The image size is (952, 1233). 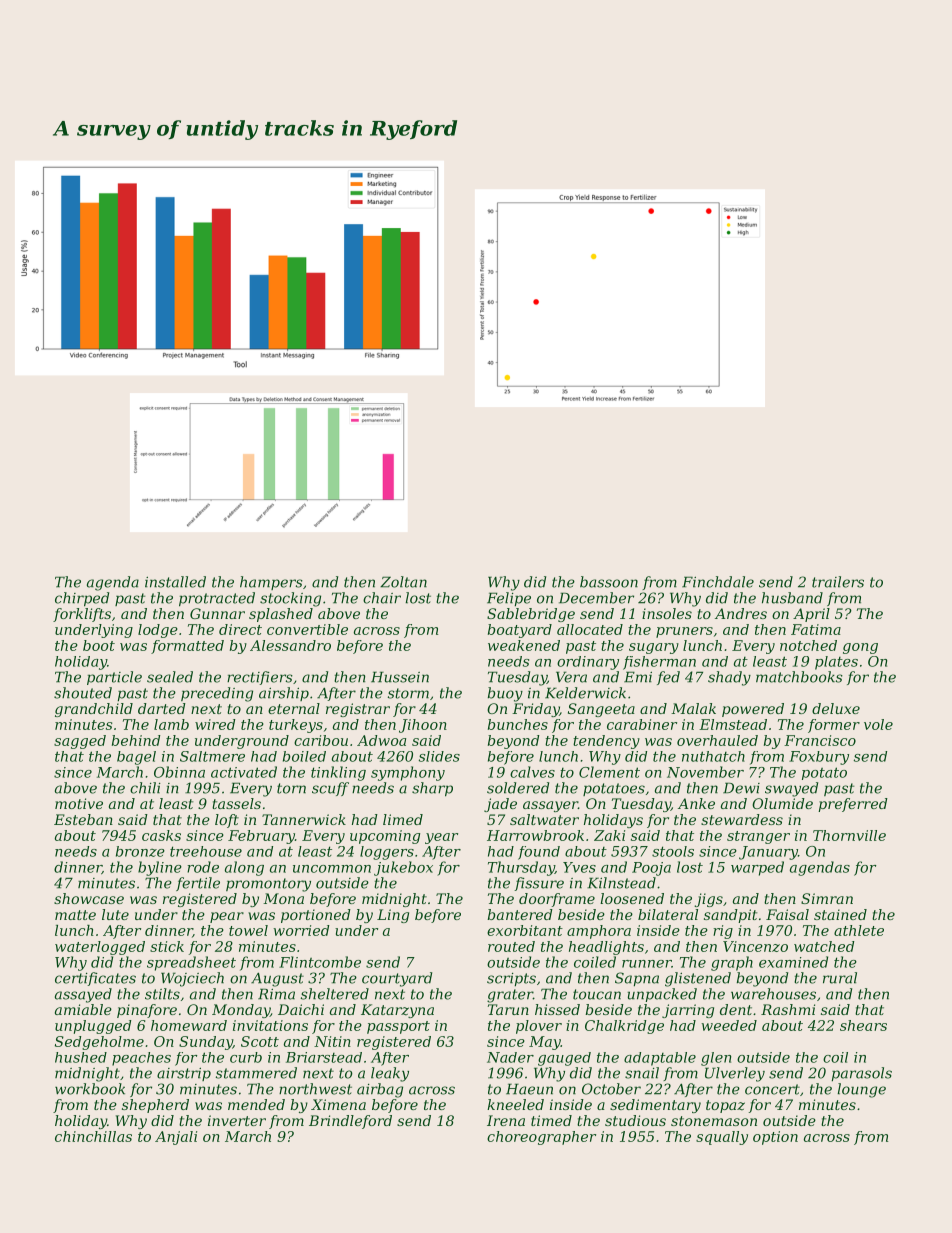 I want to click on Anjali, so click(x=176, y=1138).
